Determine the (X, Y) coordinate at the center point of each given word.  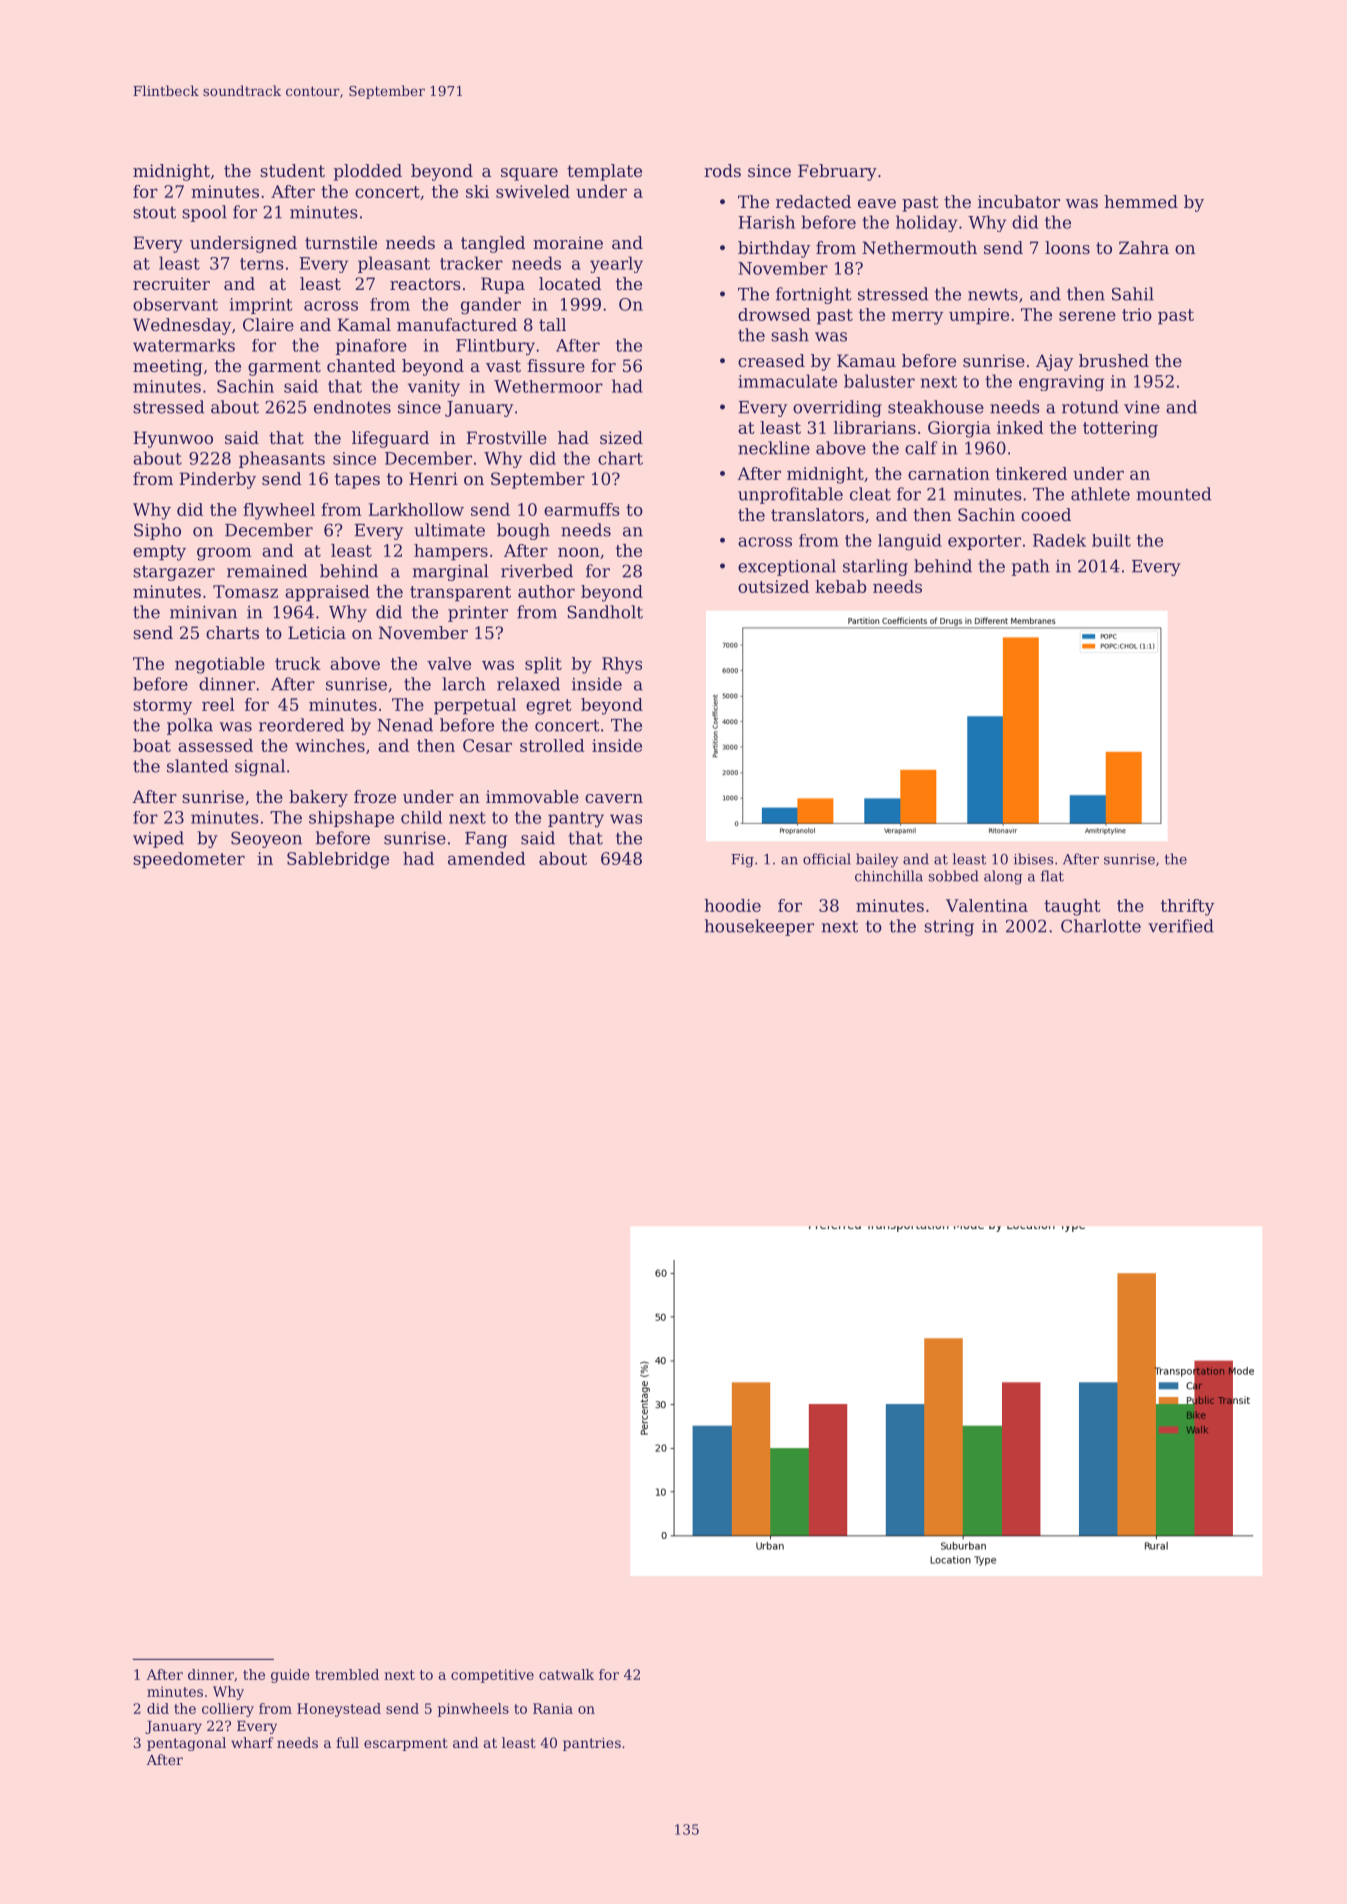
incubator (1019, 201)
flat (1052, 876)
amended (487, 858)
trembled (347, 1674)
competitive (492, 1676)
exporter (984, 542)
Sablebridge (338, 860)
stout (154, 212)
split (543, 665)
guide (290, 1676)
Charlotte (1101, 926)
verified (1181, 926)
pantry (576, 819)
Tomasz (245, 591)
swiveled (533, 191)
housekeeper (759, 927)
